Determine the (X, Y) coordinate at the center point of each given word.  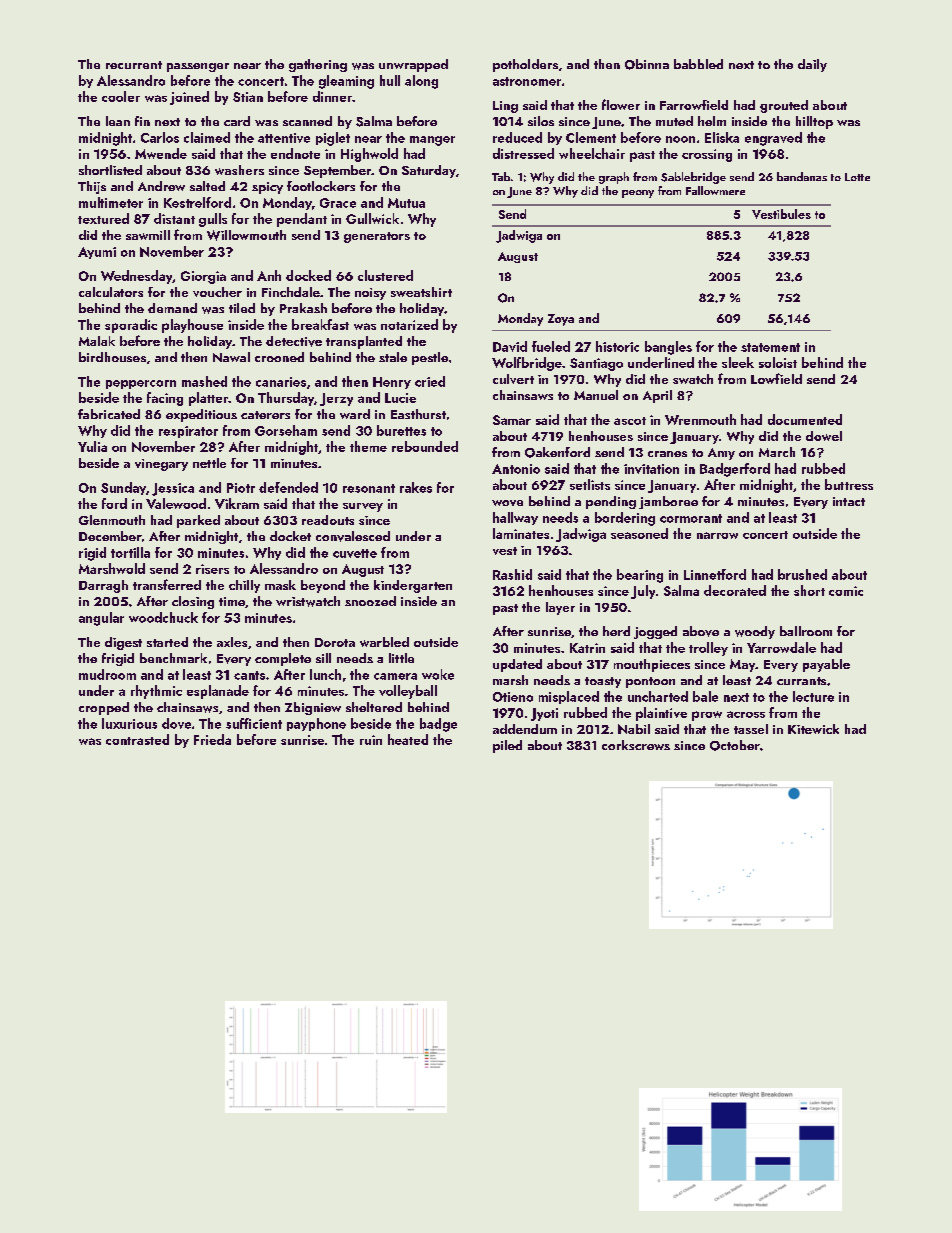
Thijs (92, 187)
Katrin (587, 648)
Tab (501, 176)
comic (846, 591)
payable (826, 665)
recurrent (134, 65)
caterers (265, 415)
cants (249, 675)
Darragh (103, 586)
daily (812, 65)
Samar (512, 420)
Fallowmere (715, 190)
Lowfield (776, 378)
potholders (525, 65)
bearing (640, 576)
